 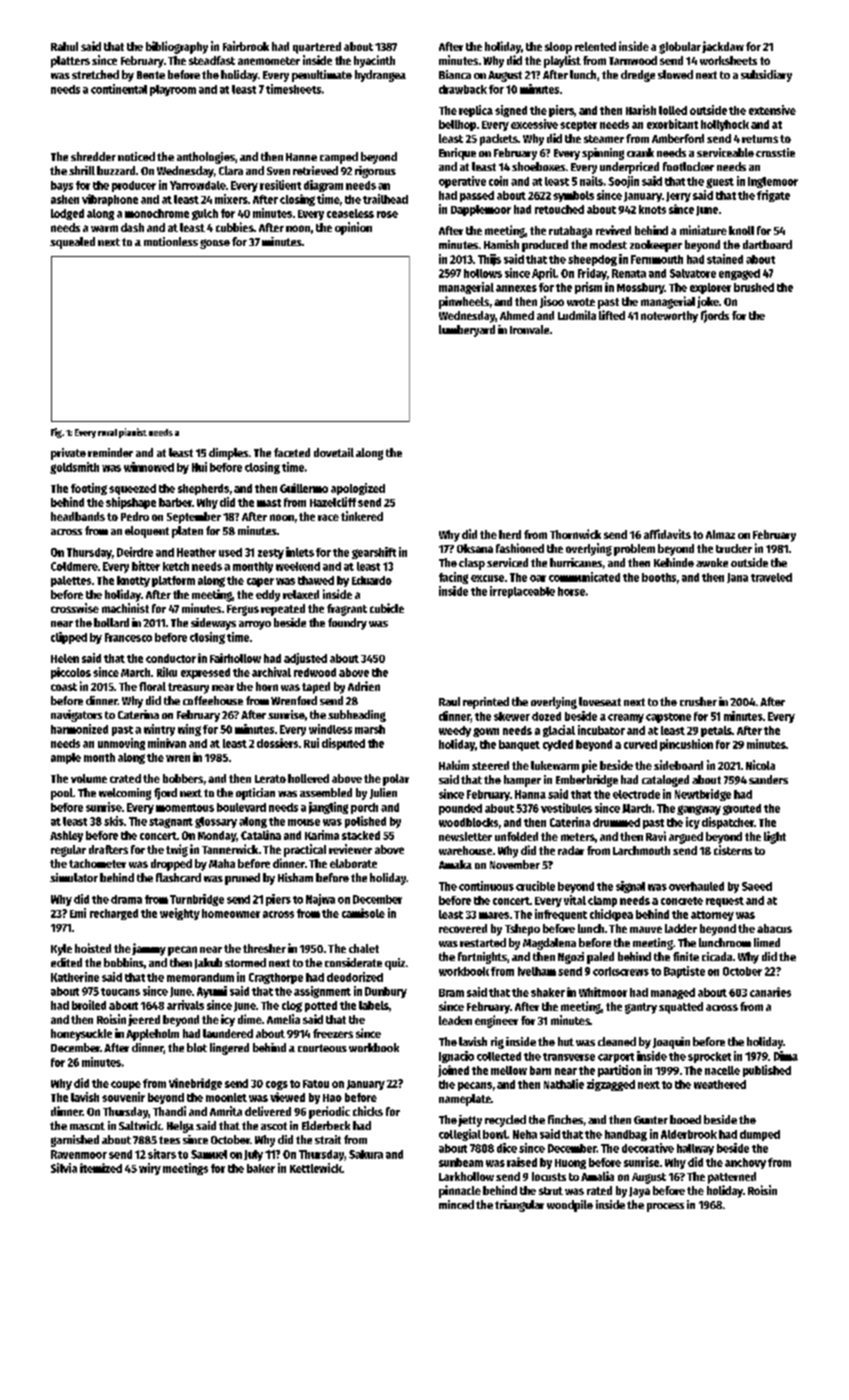 I want to click on Bram, so click(x=451, y=993).
